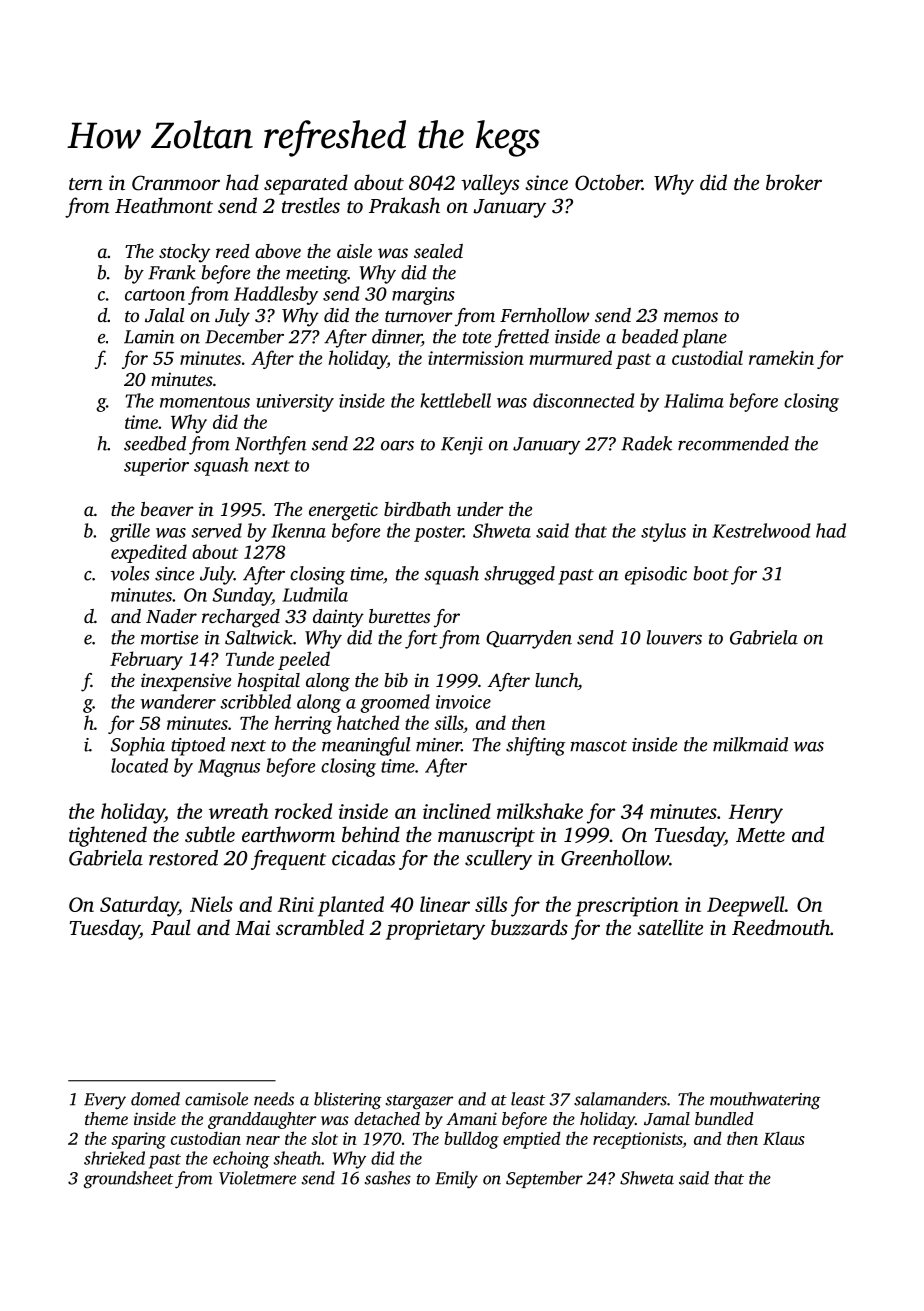  I want to click on mascot, so click(598, 746).
